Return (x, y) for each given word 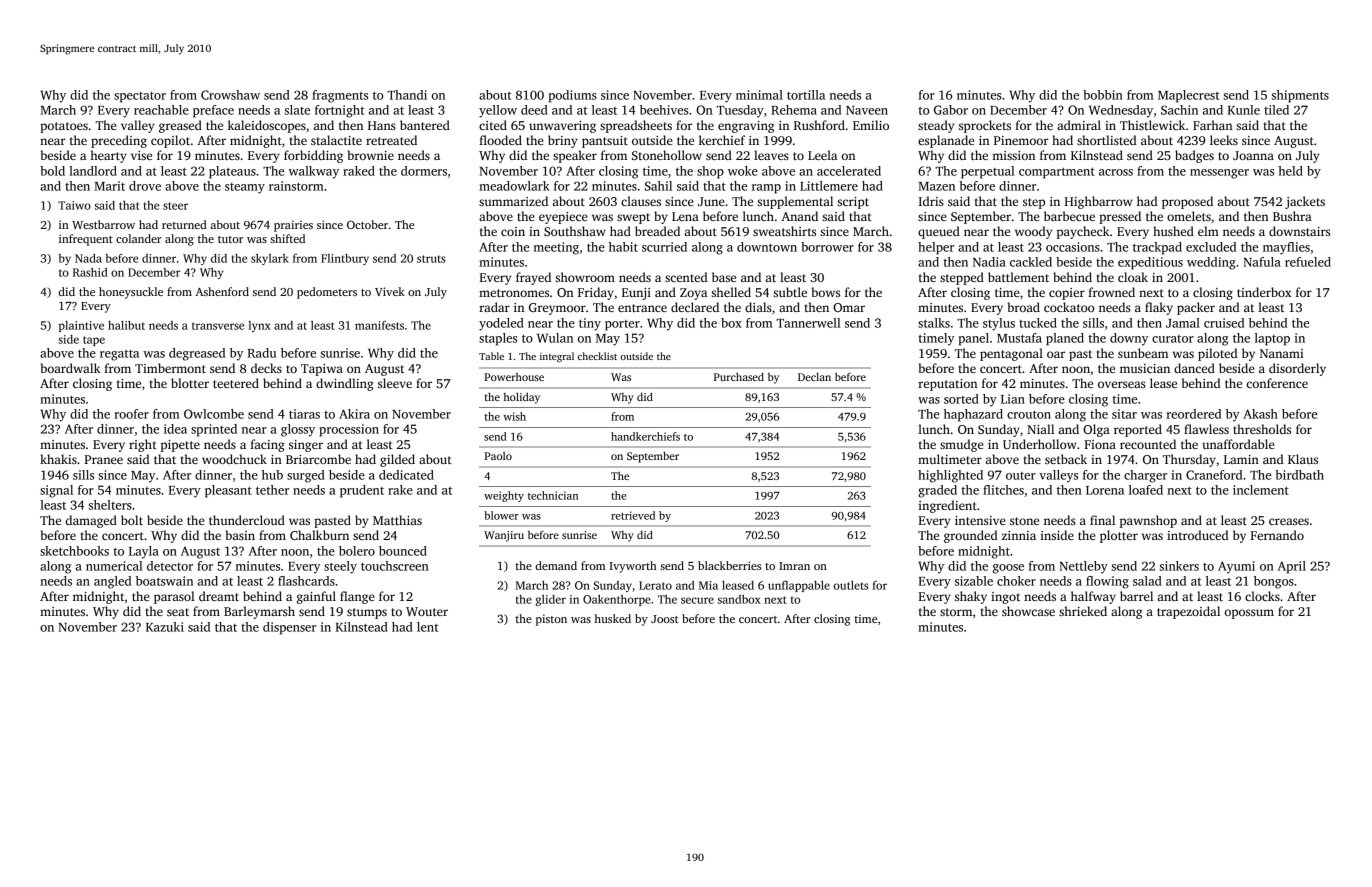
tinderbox (1264, 292)
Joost (665, 619)
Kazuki (165, 627)
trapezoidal (1188, 612)
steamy (245, 188)
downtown (767, 247)
